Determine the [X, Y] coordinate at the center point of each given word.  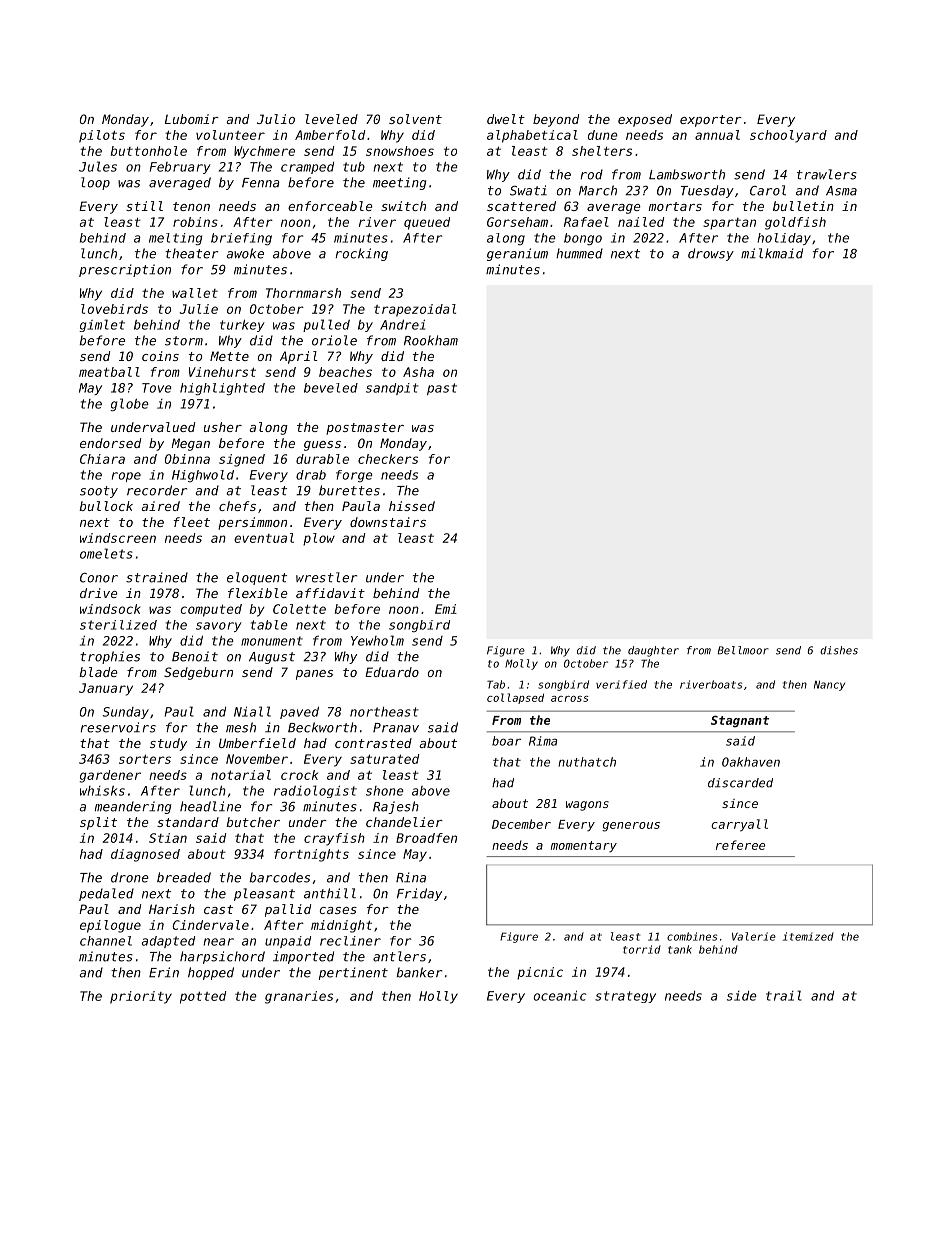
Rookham [431, 340]
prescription [125, 270]
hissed [412, 506]
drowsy [711, 254]
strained [157, 577]
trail [784, 995]
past [442, 389]
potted [203, 997]
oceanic [560, 995]
